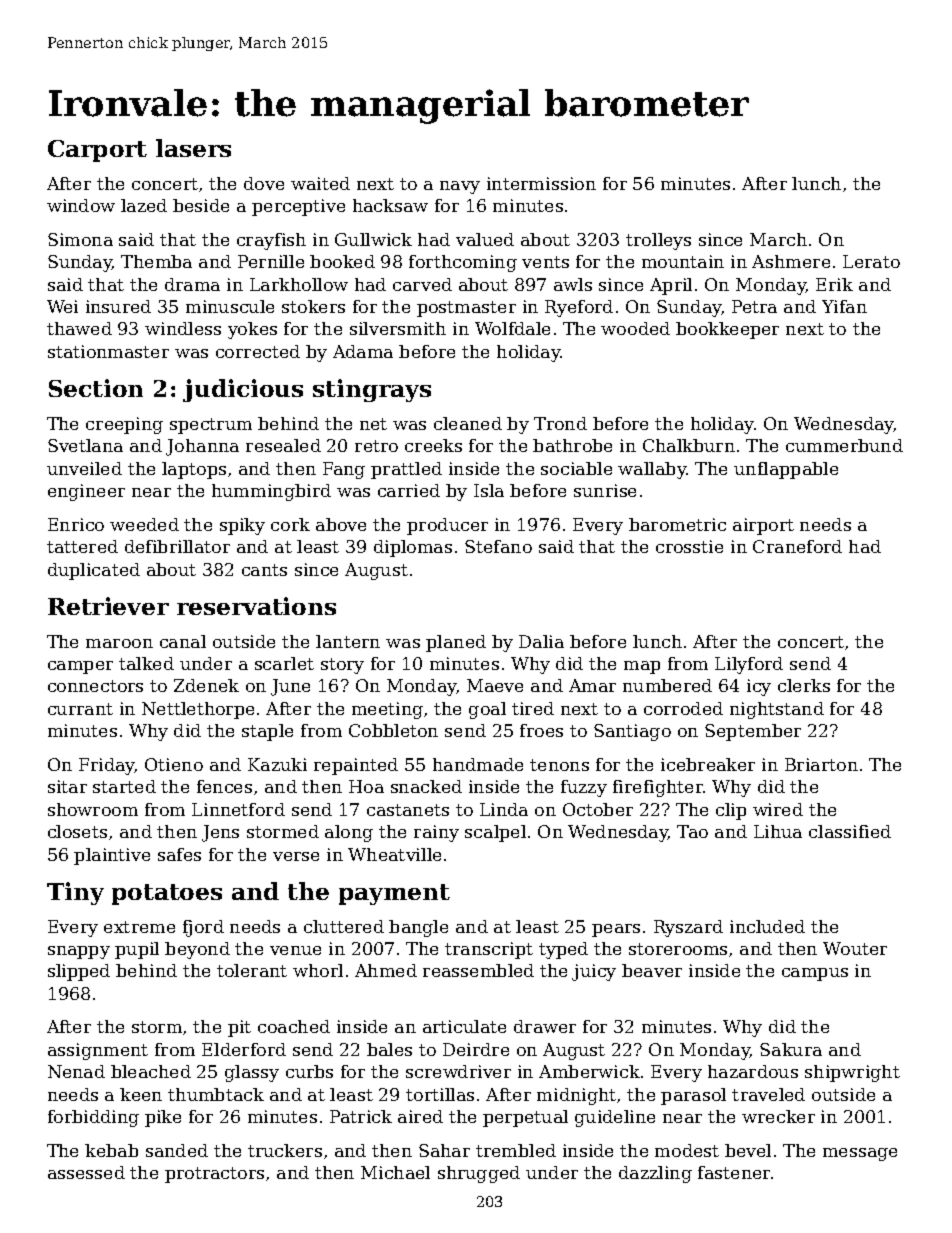  What do you see at coordinates (767, 926) in the screenshot?
I see `included` at bounding box center [767, 926].
